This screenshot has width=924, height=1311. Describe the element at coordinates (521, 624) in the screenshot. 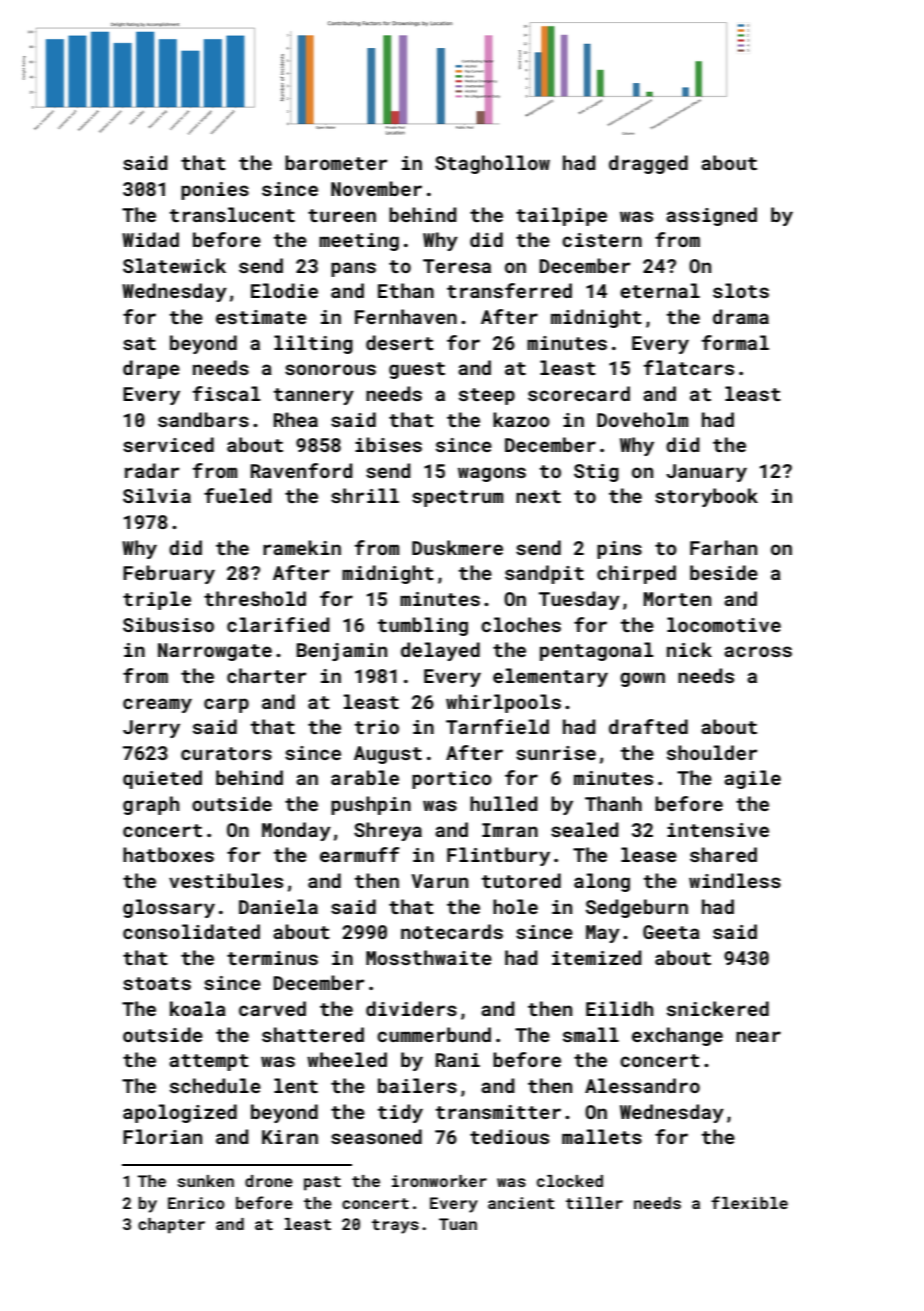

I see `cloches` at that location.
